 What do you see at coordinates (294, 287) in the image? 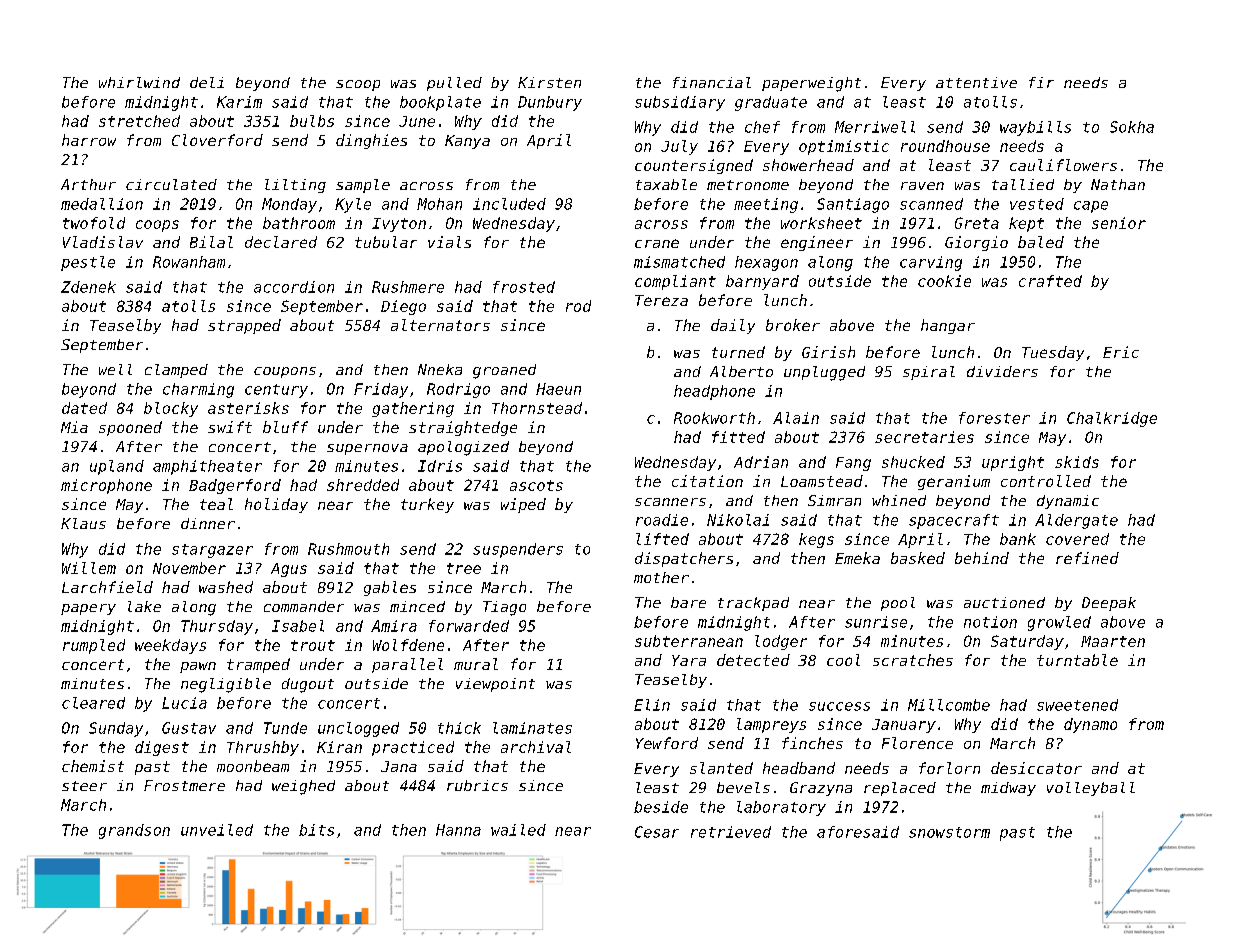
I see `accordion` at bounding box center [294, 287].
